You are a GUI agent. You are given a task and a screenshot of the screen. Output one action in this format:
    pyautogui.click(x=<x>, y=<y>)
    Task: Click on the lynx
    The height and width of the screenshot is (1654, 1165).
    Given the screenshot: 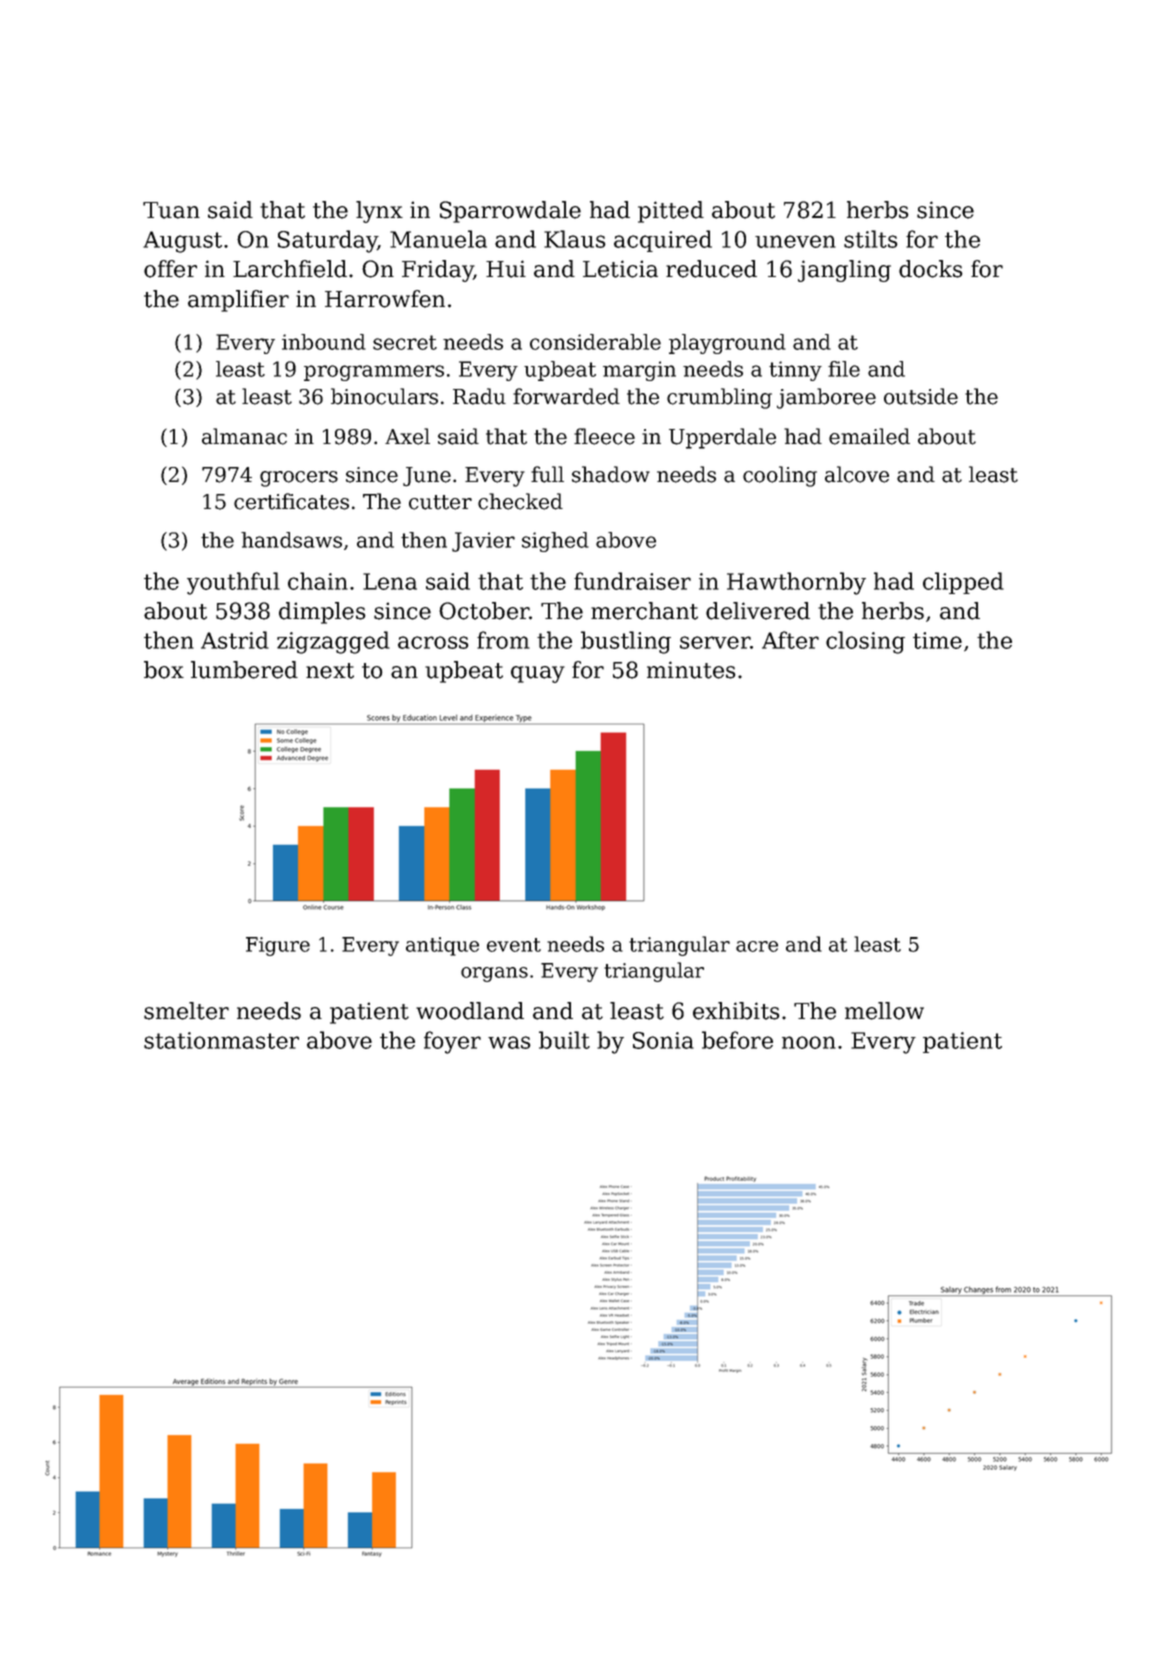 What is the action you would take?
    pyautogui.click(x=379, y=212)
